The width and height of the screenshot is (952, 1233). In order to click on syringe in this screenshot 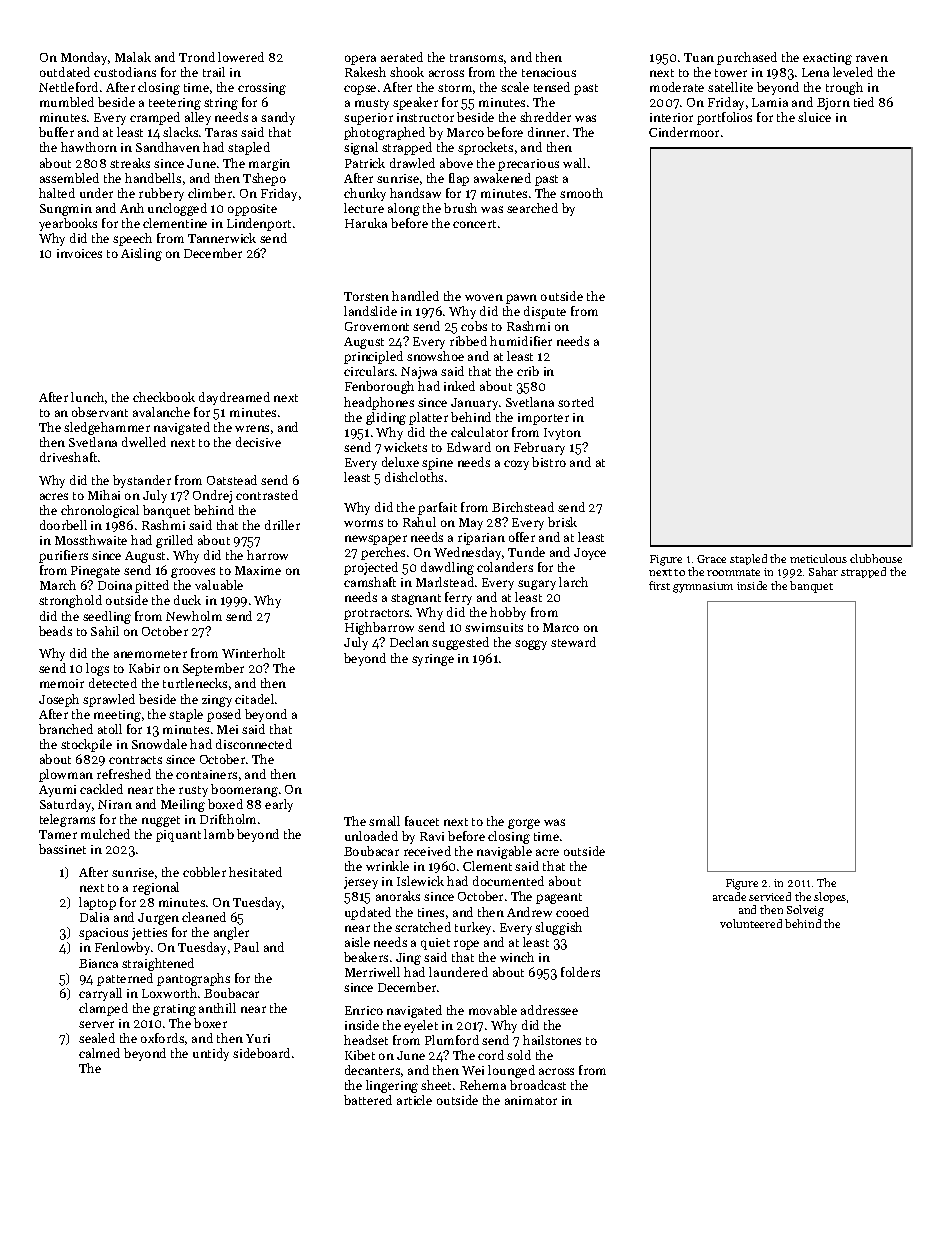, I will do `click(433, 660)`.
